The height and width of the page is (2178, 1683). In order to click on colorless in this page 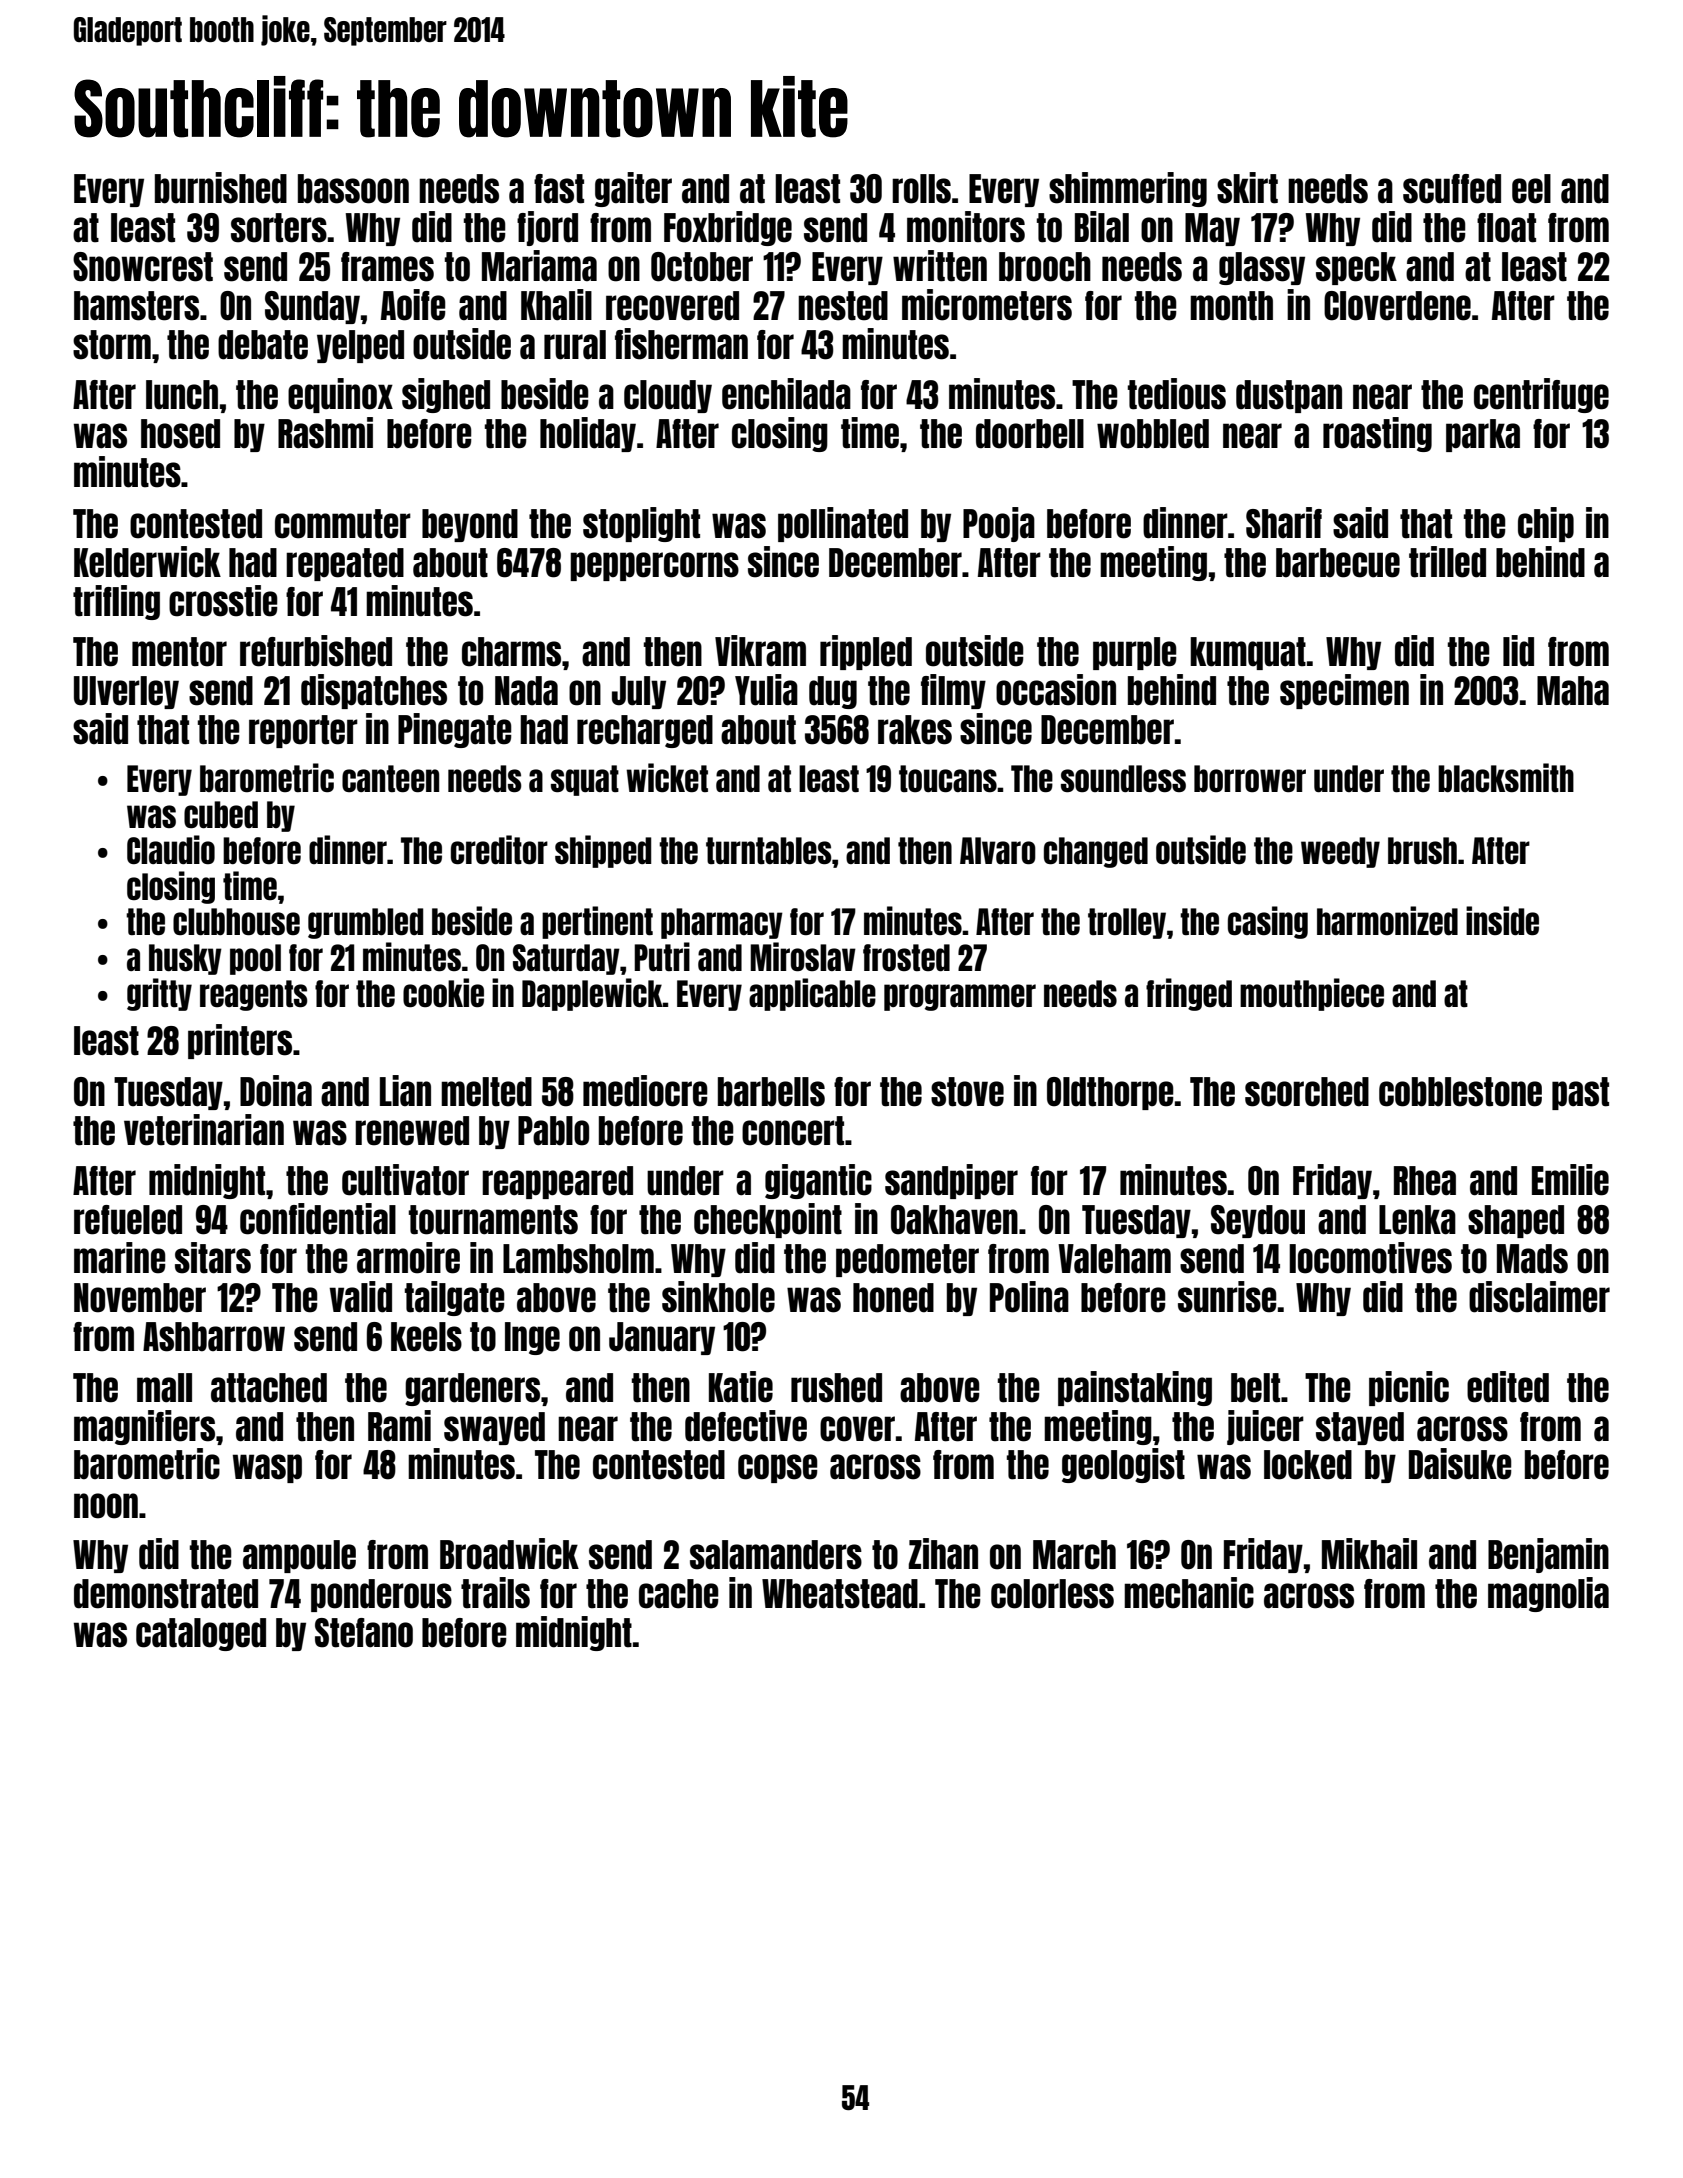, I will do `click(1052, 1594)`.
